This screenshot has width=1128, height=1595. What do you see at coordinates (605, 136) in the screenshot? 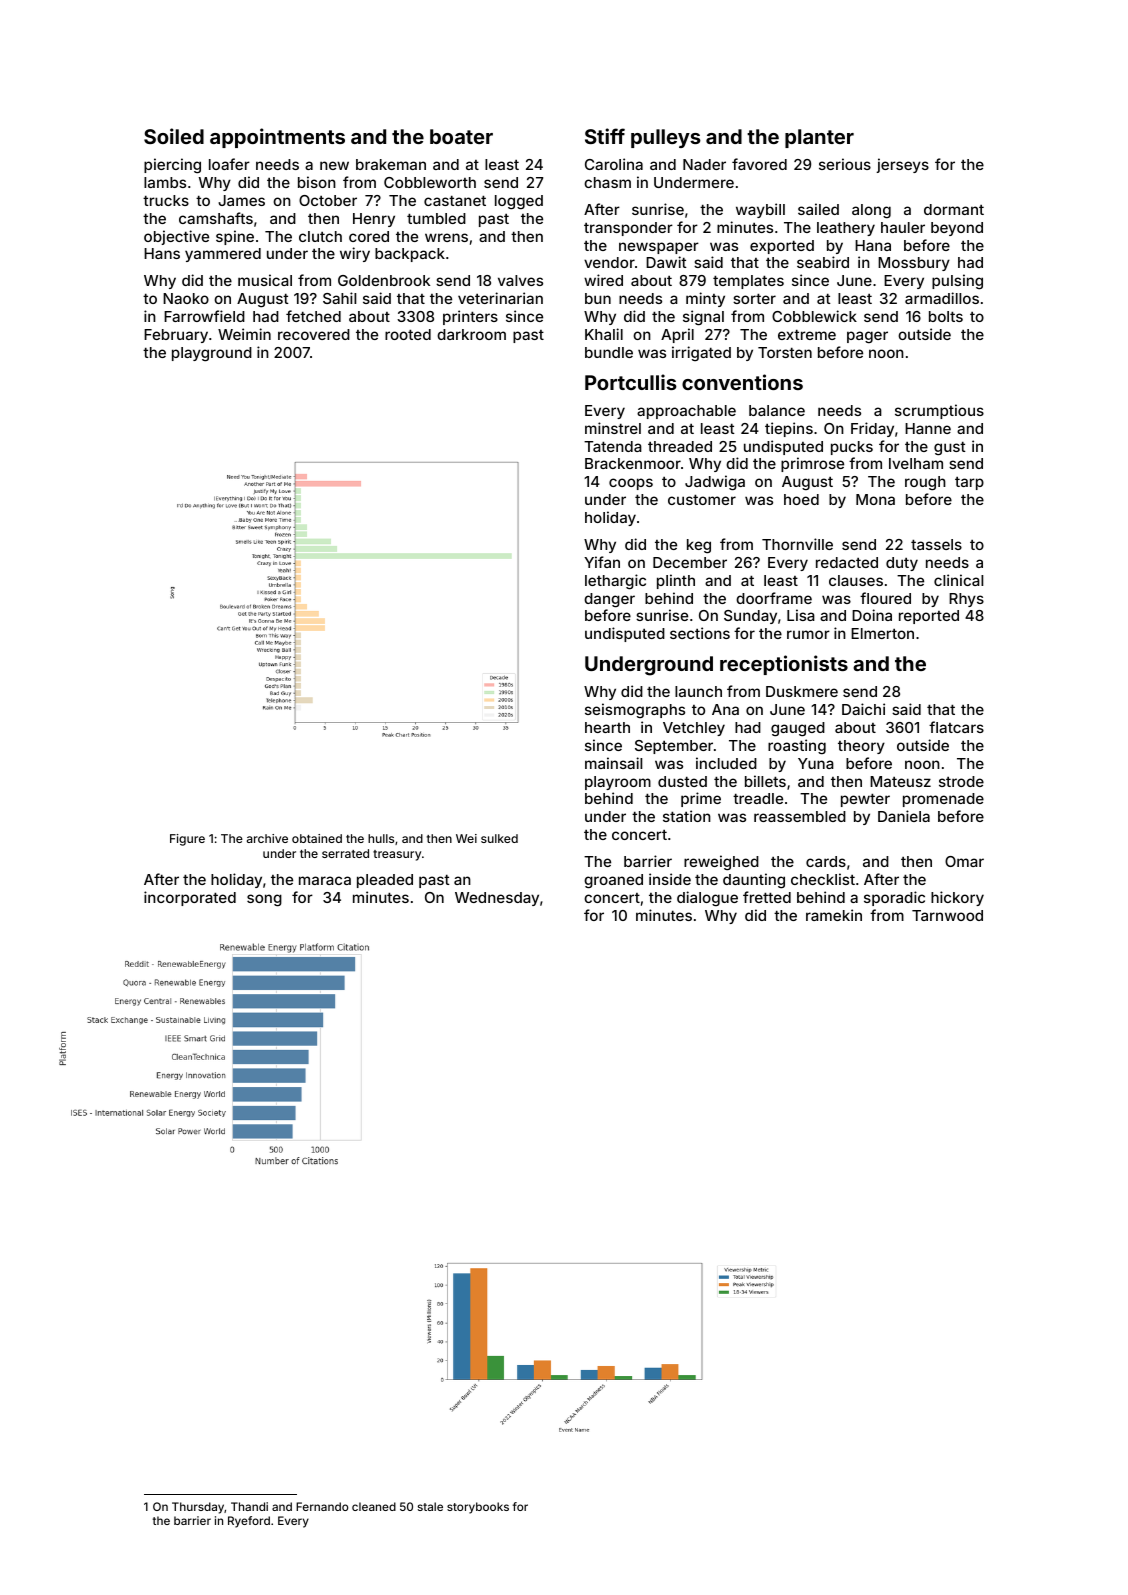
I see `Stiff` at bounding box center [605, 136].
